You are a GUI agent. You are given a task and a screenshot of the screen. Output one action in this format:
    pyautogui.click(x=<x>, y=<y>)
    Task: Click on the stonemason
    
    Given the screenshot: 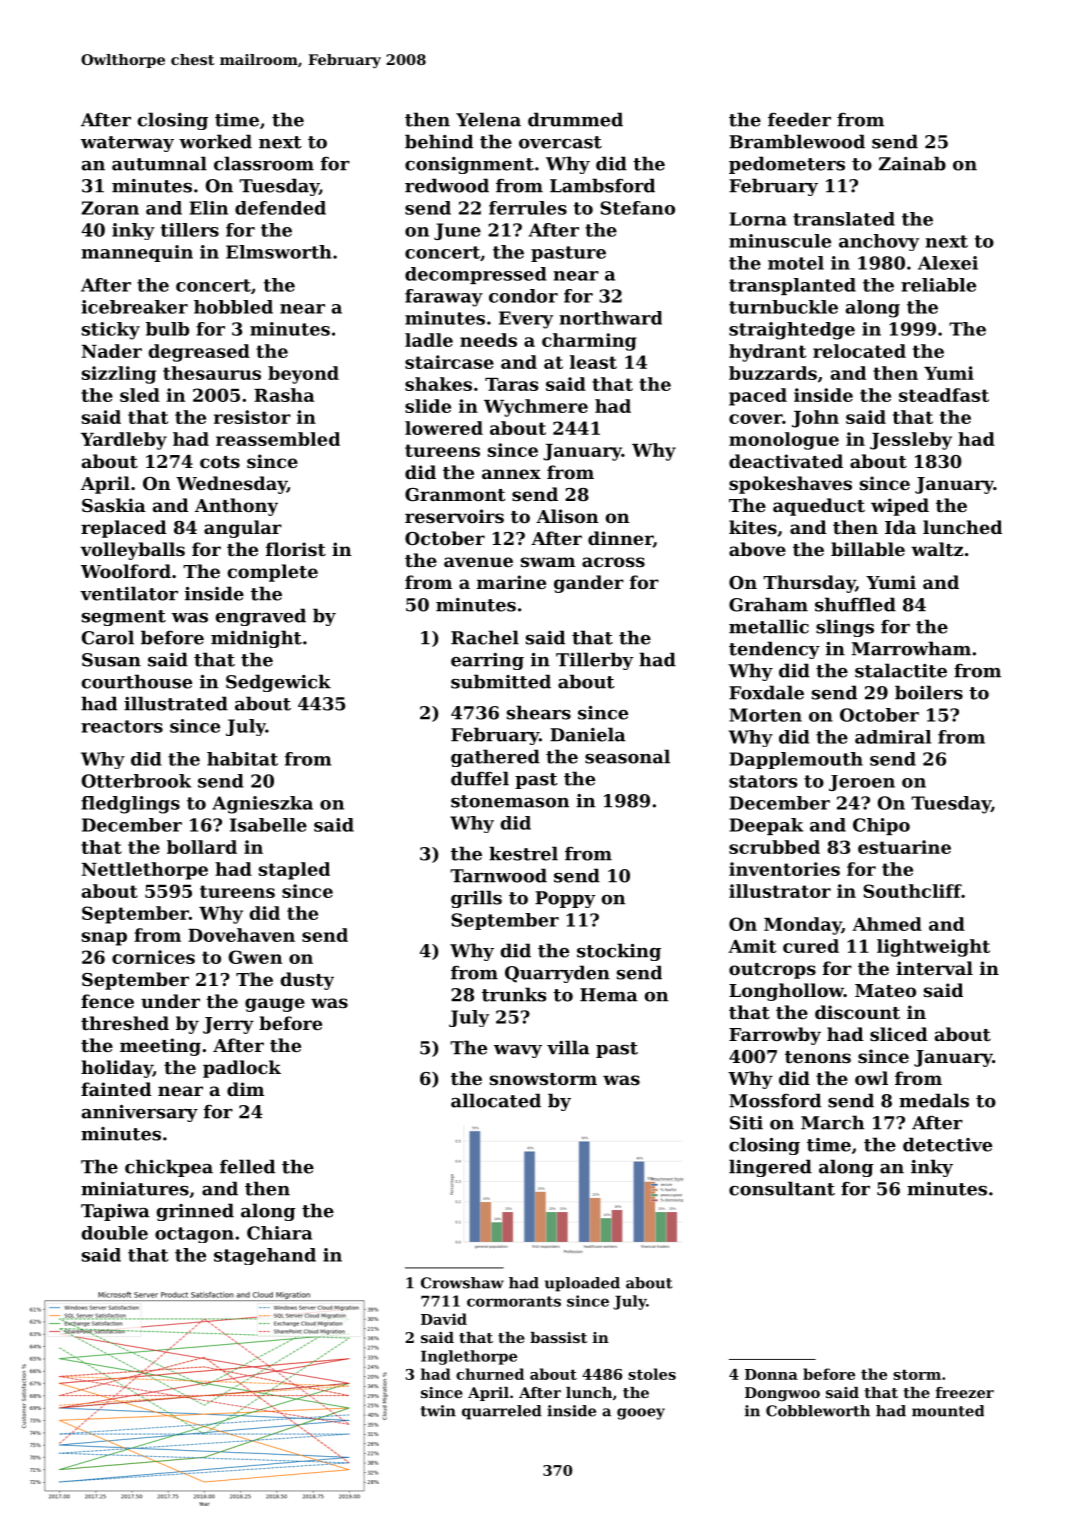 What is the action you would take?
    pyautogui.click(x=510, y=801)
